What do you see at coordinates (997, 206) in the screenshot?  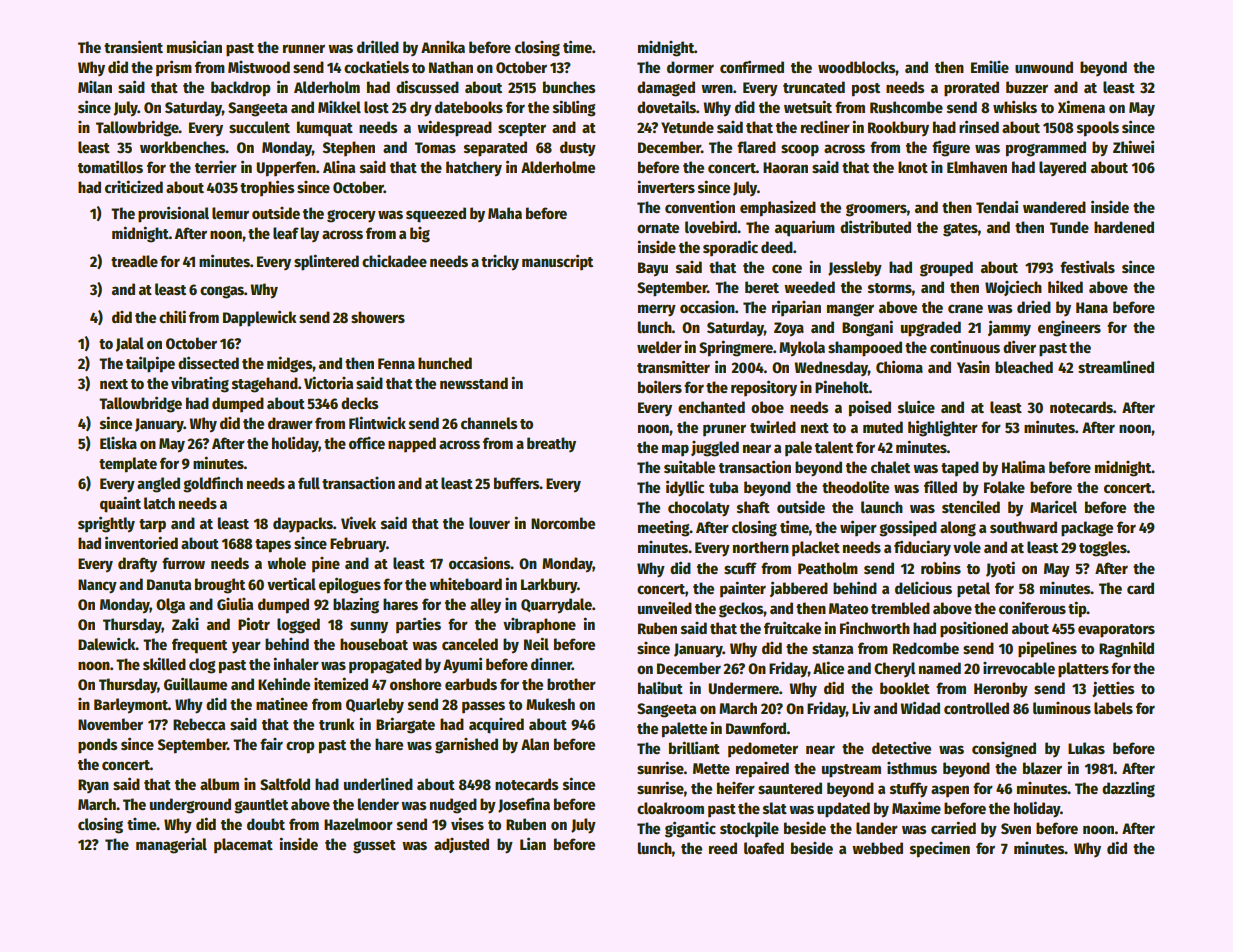 I see `Tendai` at bounding box center [997, 206].
